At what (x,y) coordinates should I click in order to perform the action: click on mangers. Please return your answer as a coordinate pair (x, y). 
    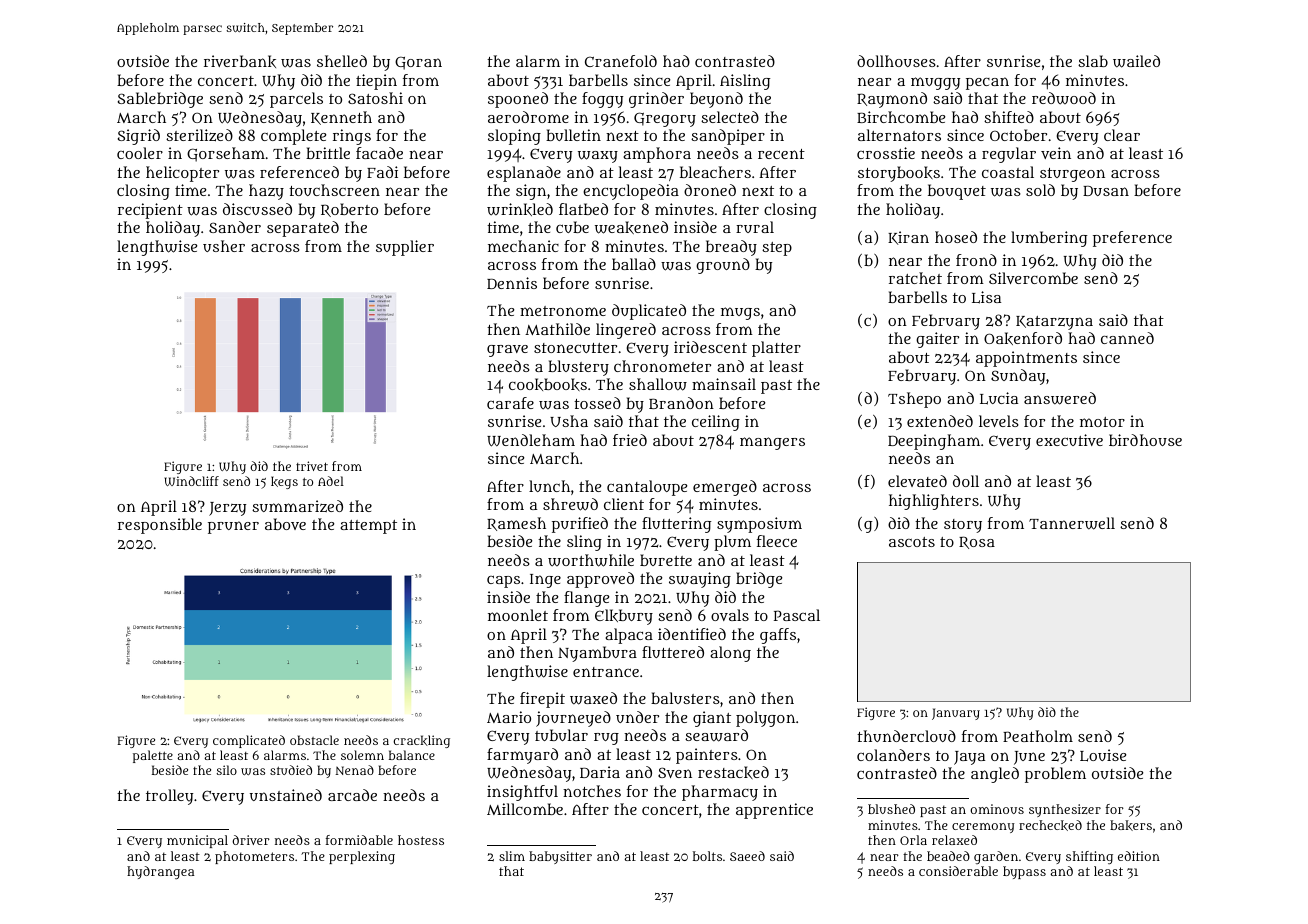
    Looking at the image, I should click on (772, 443).
